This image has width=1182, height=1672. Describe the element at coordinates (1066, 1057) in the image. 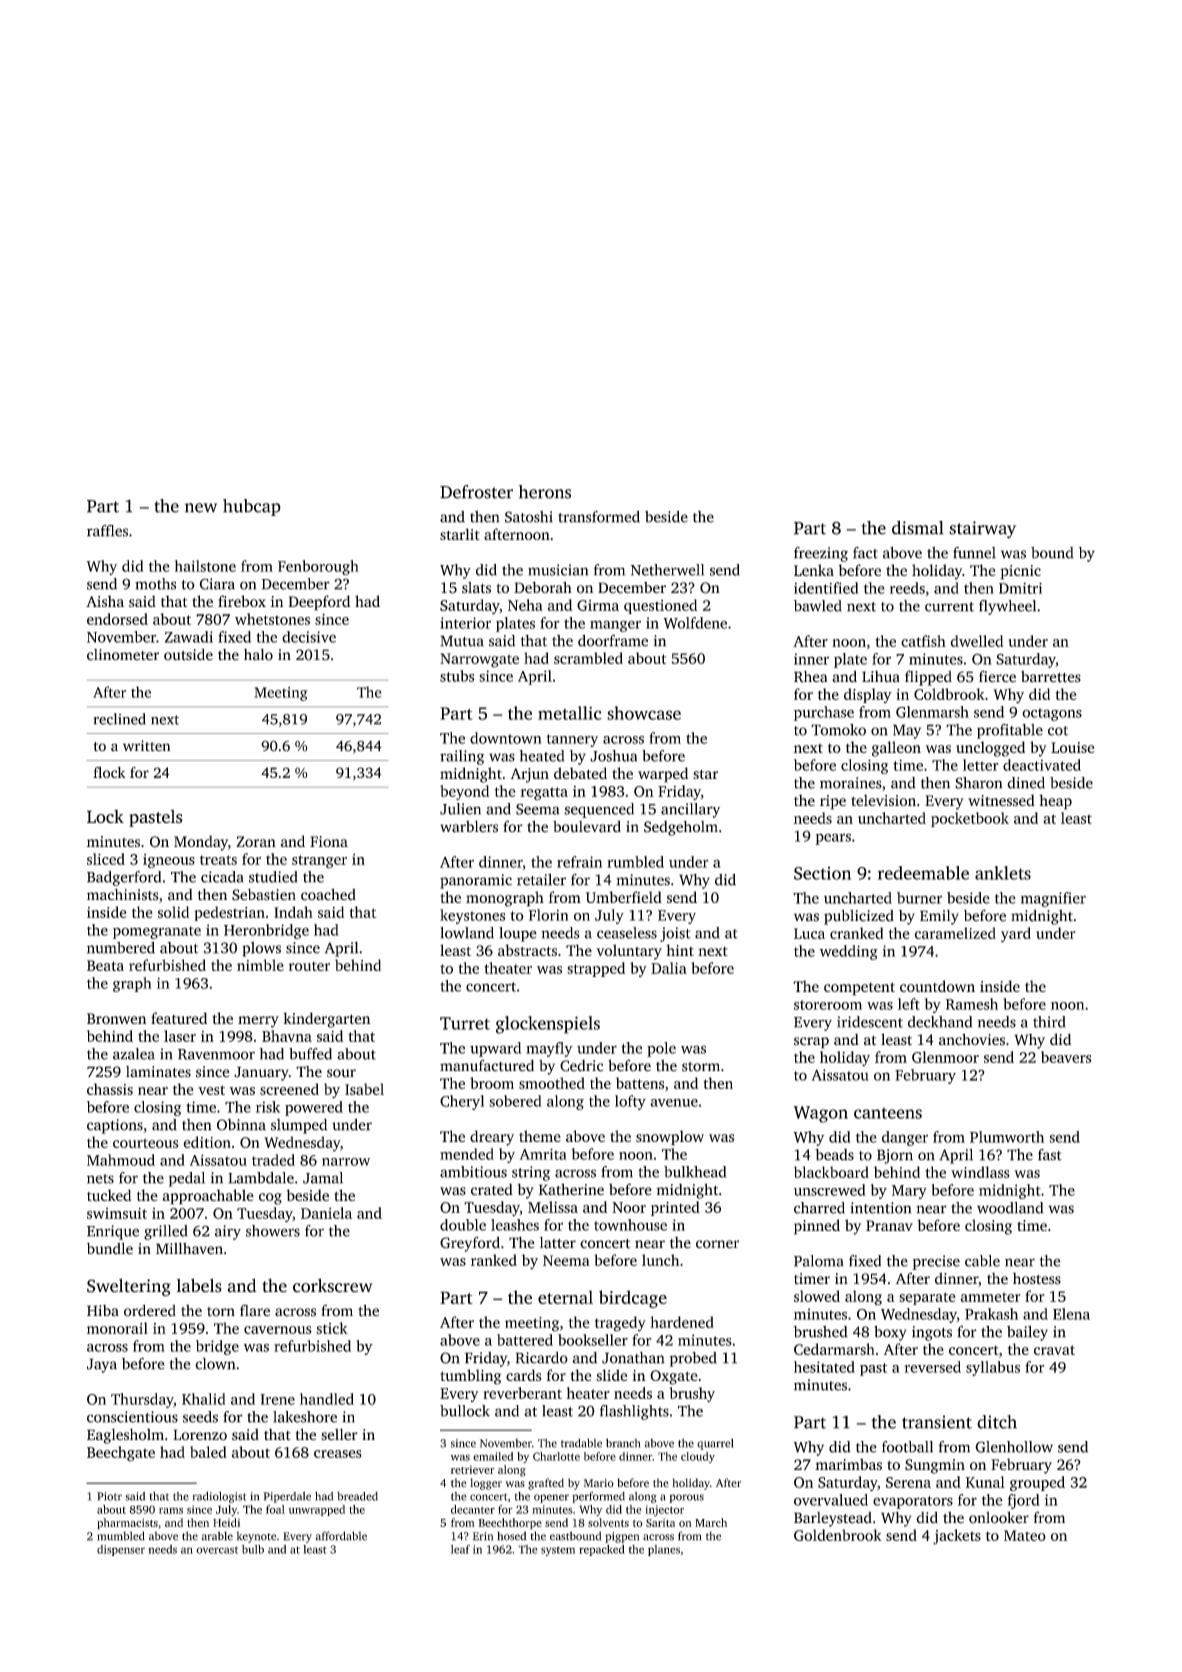

I see `beavers` at that location.
